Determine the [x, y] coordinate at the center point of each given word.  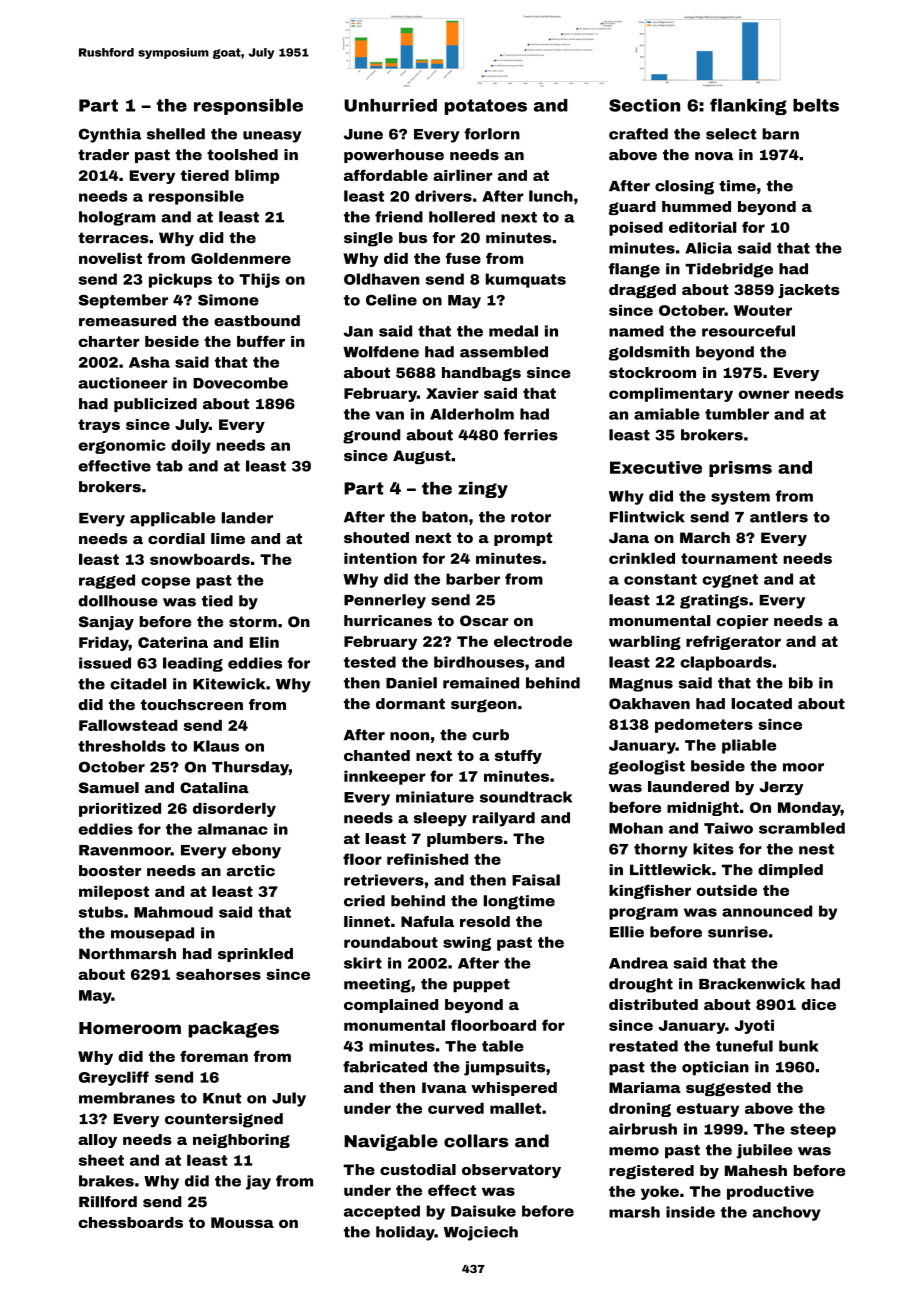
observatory [511, 1171]
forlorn [492, 134]
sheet [101, 1160]
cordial [176, 538]
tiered [205, 175]
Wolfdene [381, 352]
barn [780, 134]
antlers [779, 517]
